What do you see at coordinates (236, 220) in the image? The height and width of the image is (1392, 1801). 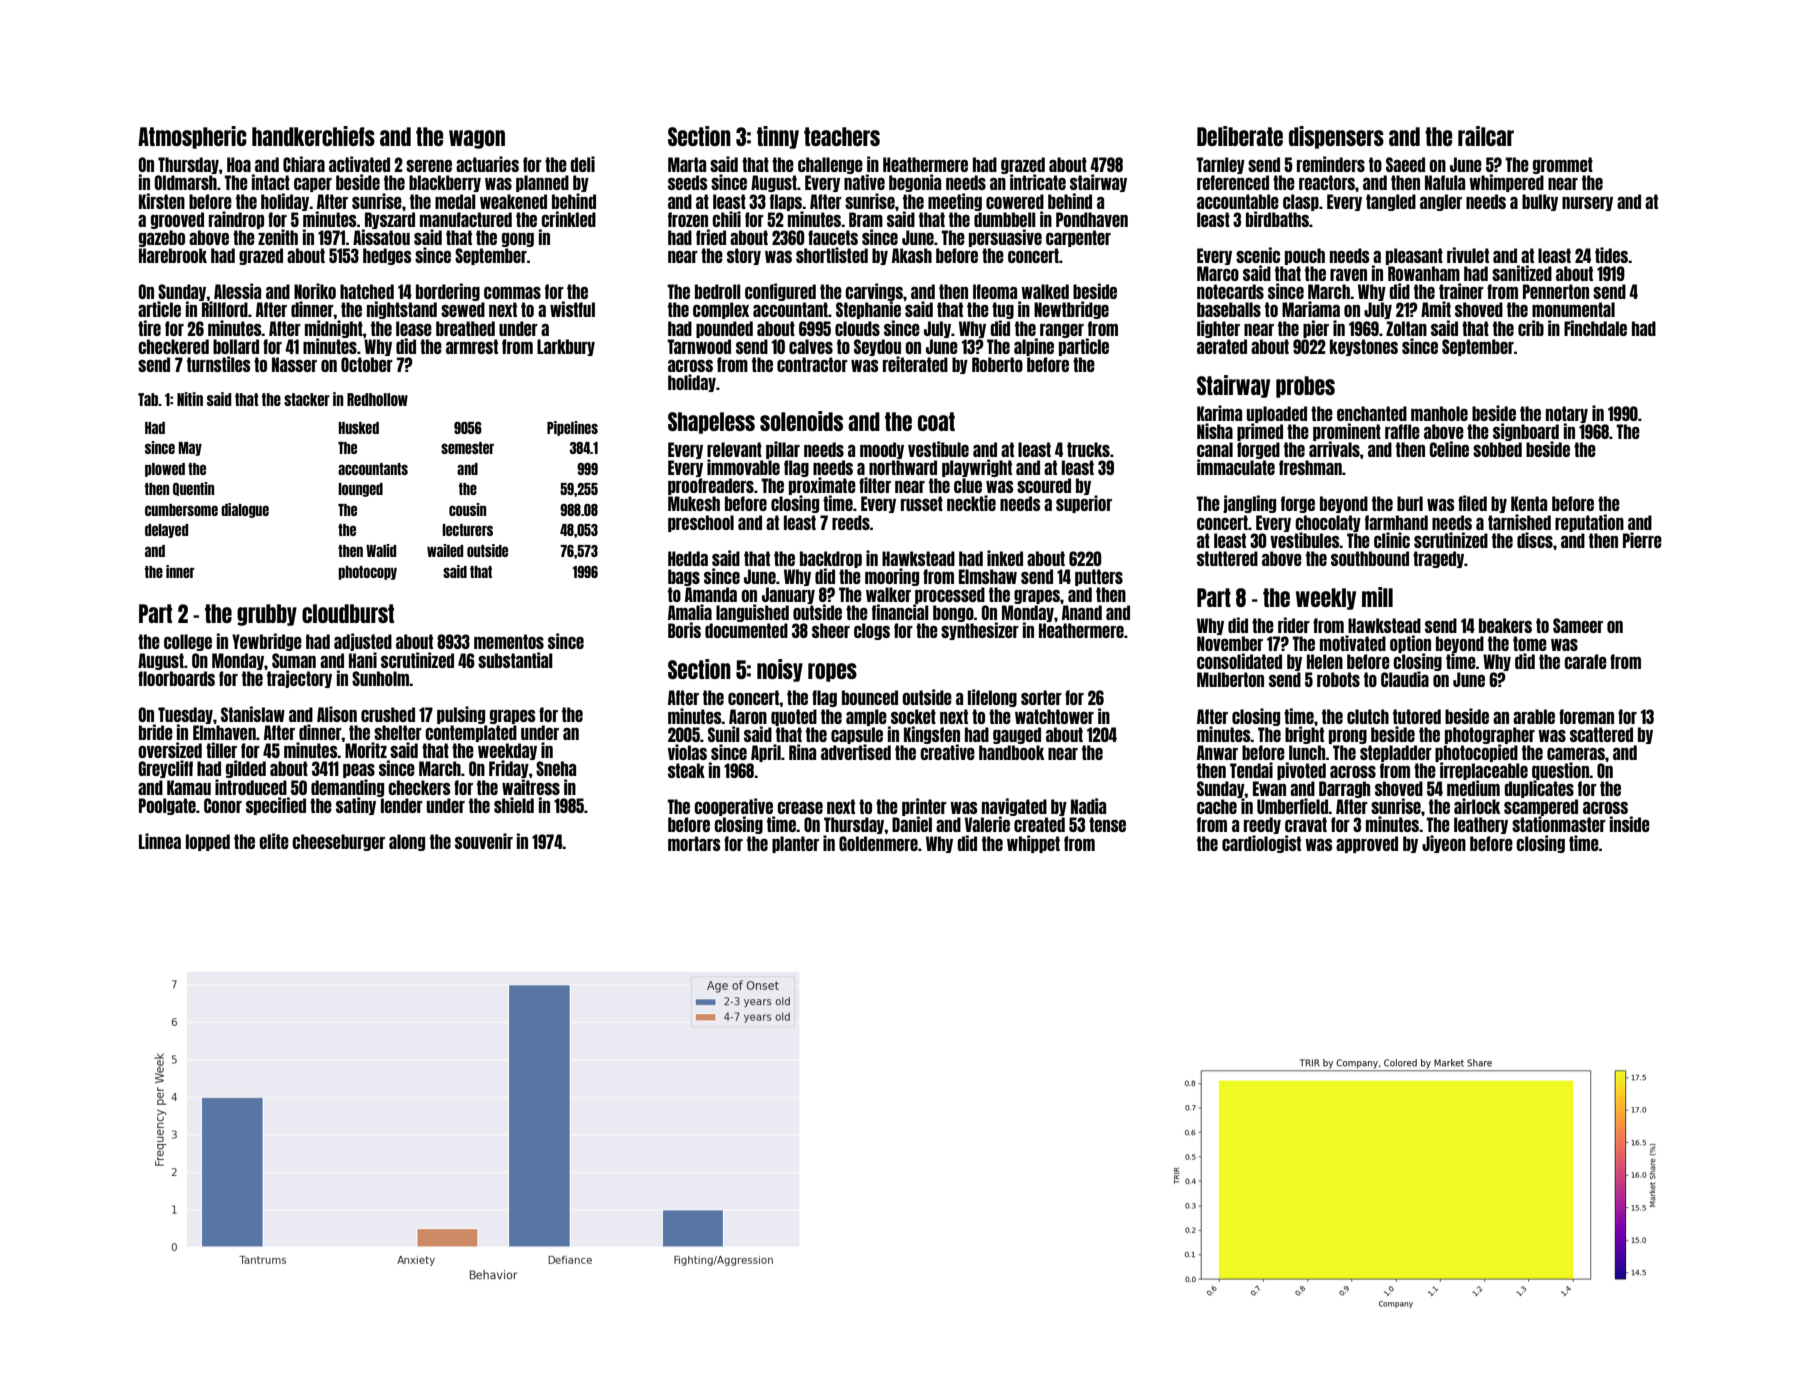 I see `raindrop` at bounding box center [236, 220].
